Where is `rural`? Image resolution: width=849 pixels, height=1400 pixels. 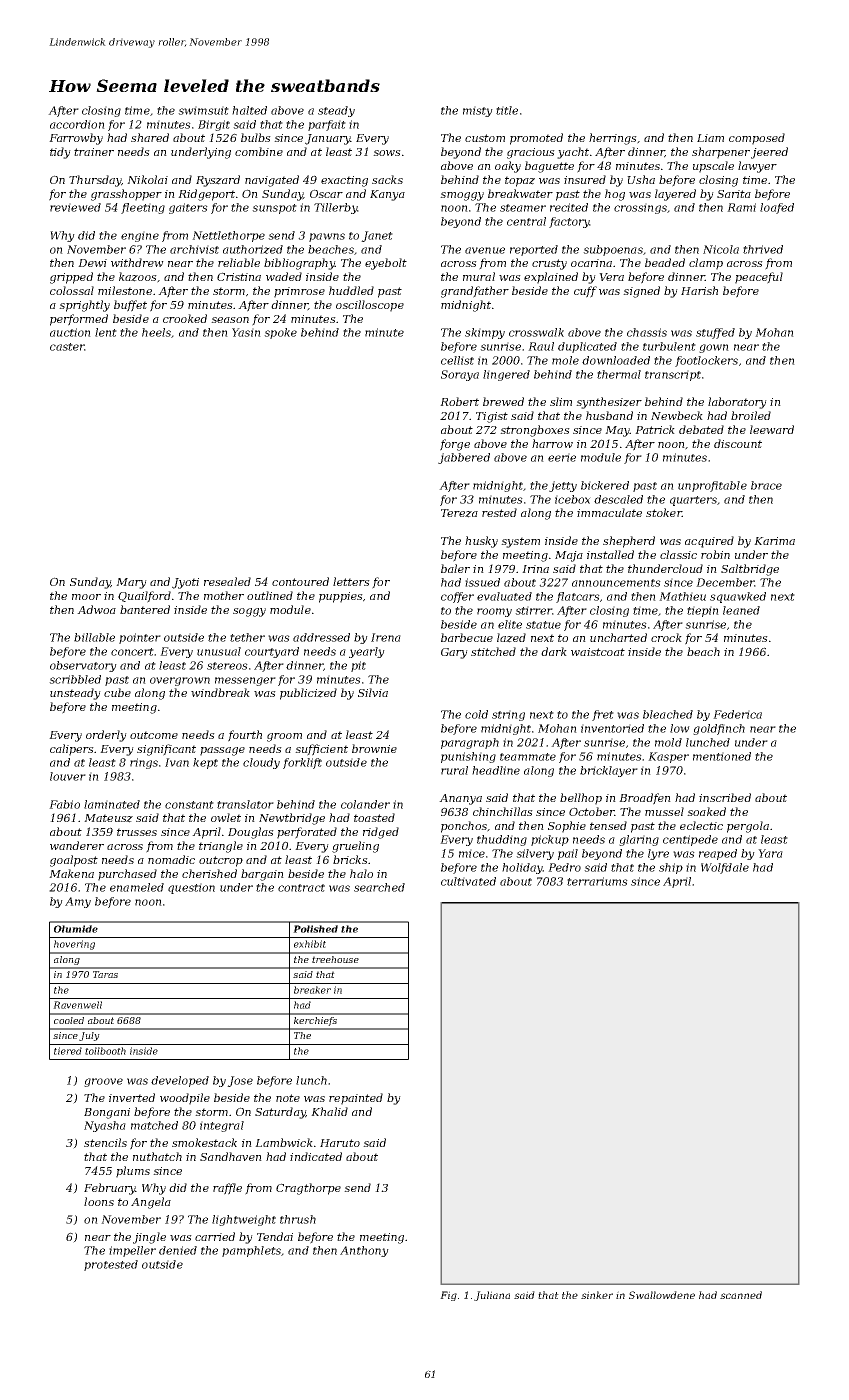
rural is located at coordinates (454, 770).
